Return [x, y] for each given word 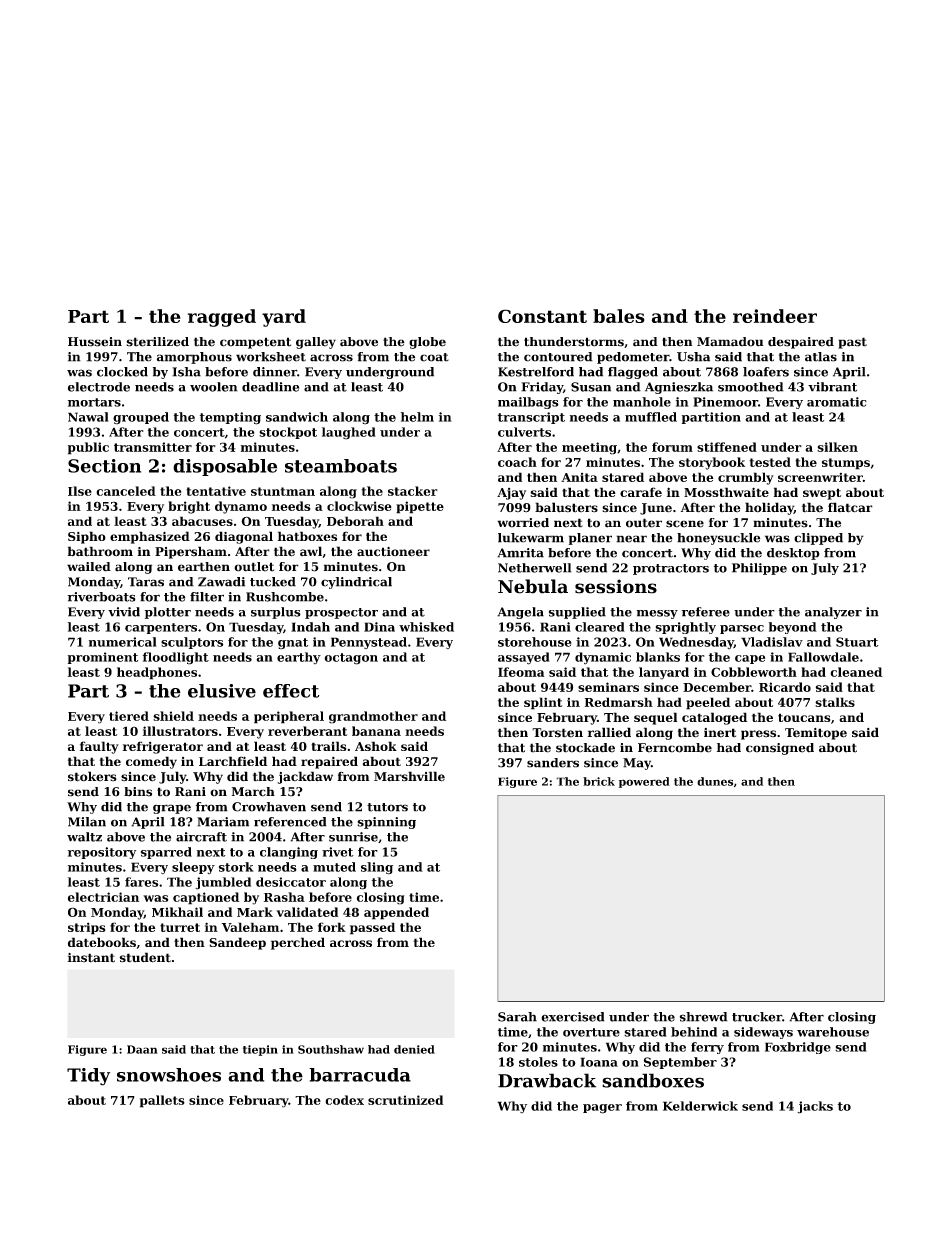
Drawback [547, 1080]
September [680, 1063]
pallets [162, 1101]
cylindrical [356, 583]
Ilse [80, 491]
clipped [818, 539]
